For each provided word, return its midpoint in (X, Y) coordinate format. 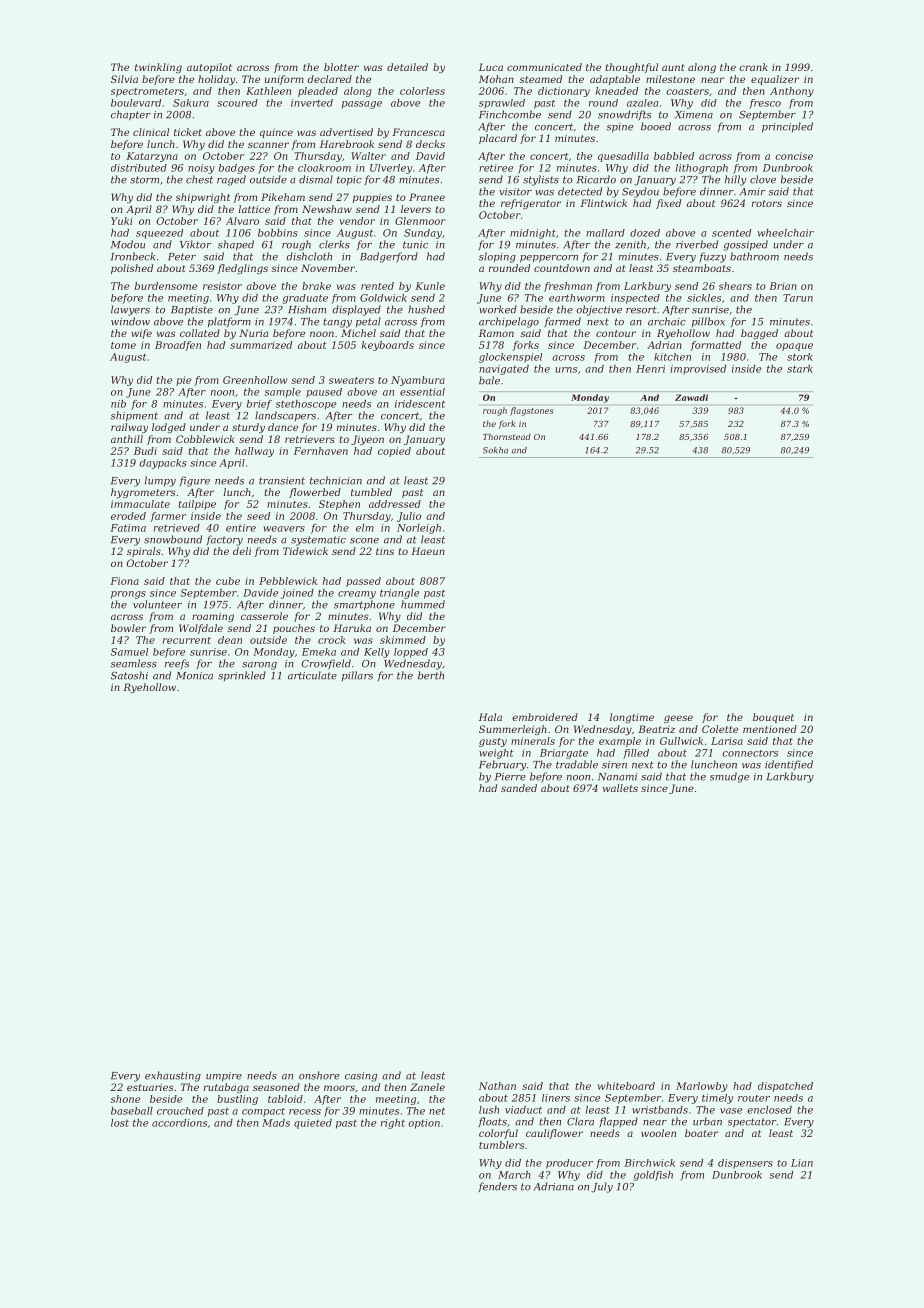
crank (753, 67)
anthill (127, 439)
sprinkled (242, 676)
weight (496, 754)
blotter (341, 67)
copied (394, 452)
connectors (750, 753)
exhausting (173, 1076)
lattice (254, 209)
